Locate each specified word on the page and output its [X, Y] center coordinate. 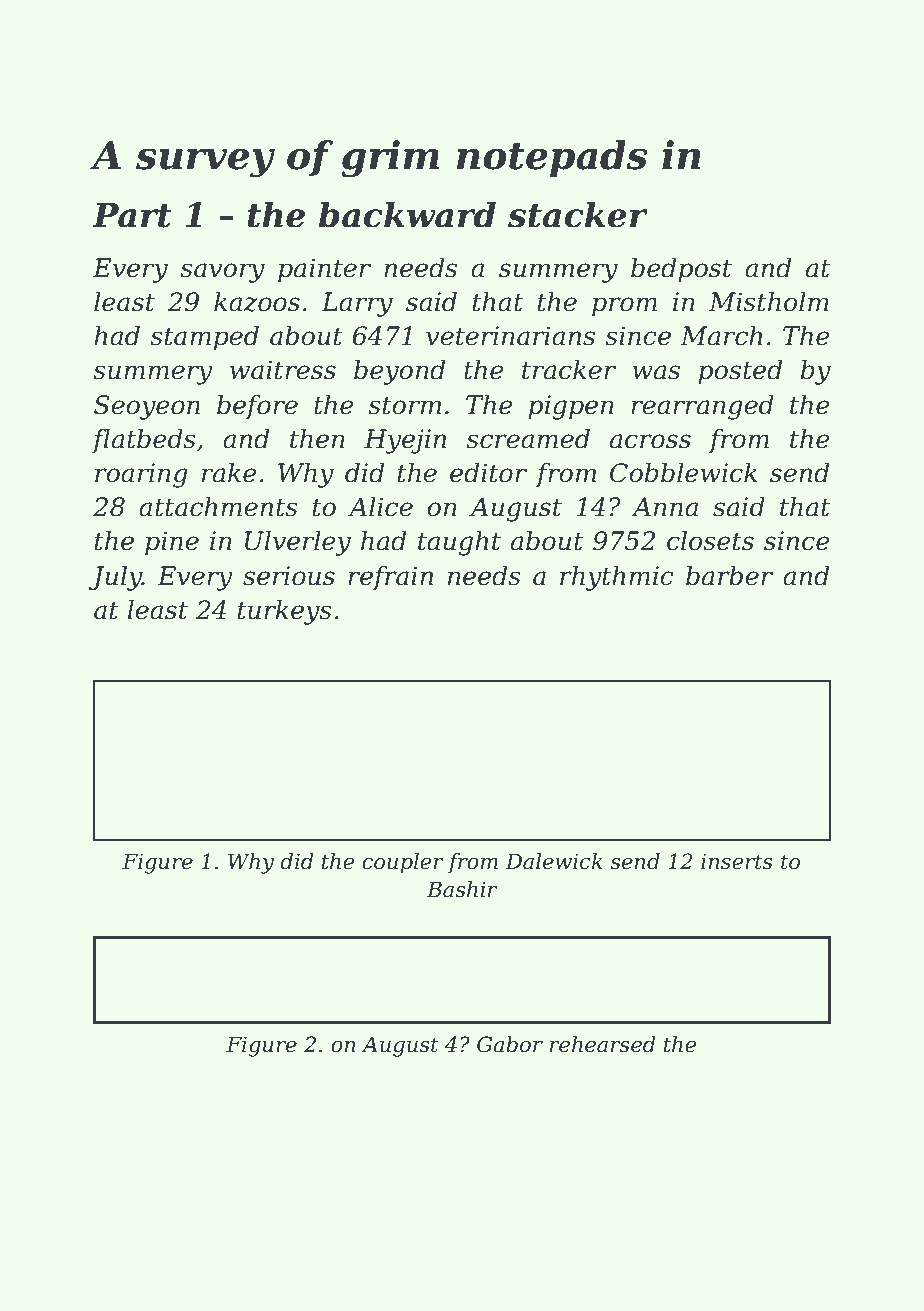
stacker [578, 214]
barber [729, 575]
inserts [737, 861]
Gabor [510, 1044]
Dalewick [554, 861]
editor [488, 472]
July [115, 578]
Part [132, 215]
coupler [403, 863]
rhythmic [617, 578]
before [257, 406]
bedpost [681, 270]
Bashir [462, 889]
